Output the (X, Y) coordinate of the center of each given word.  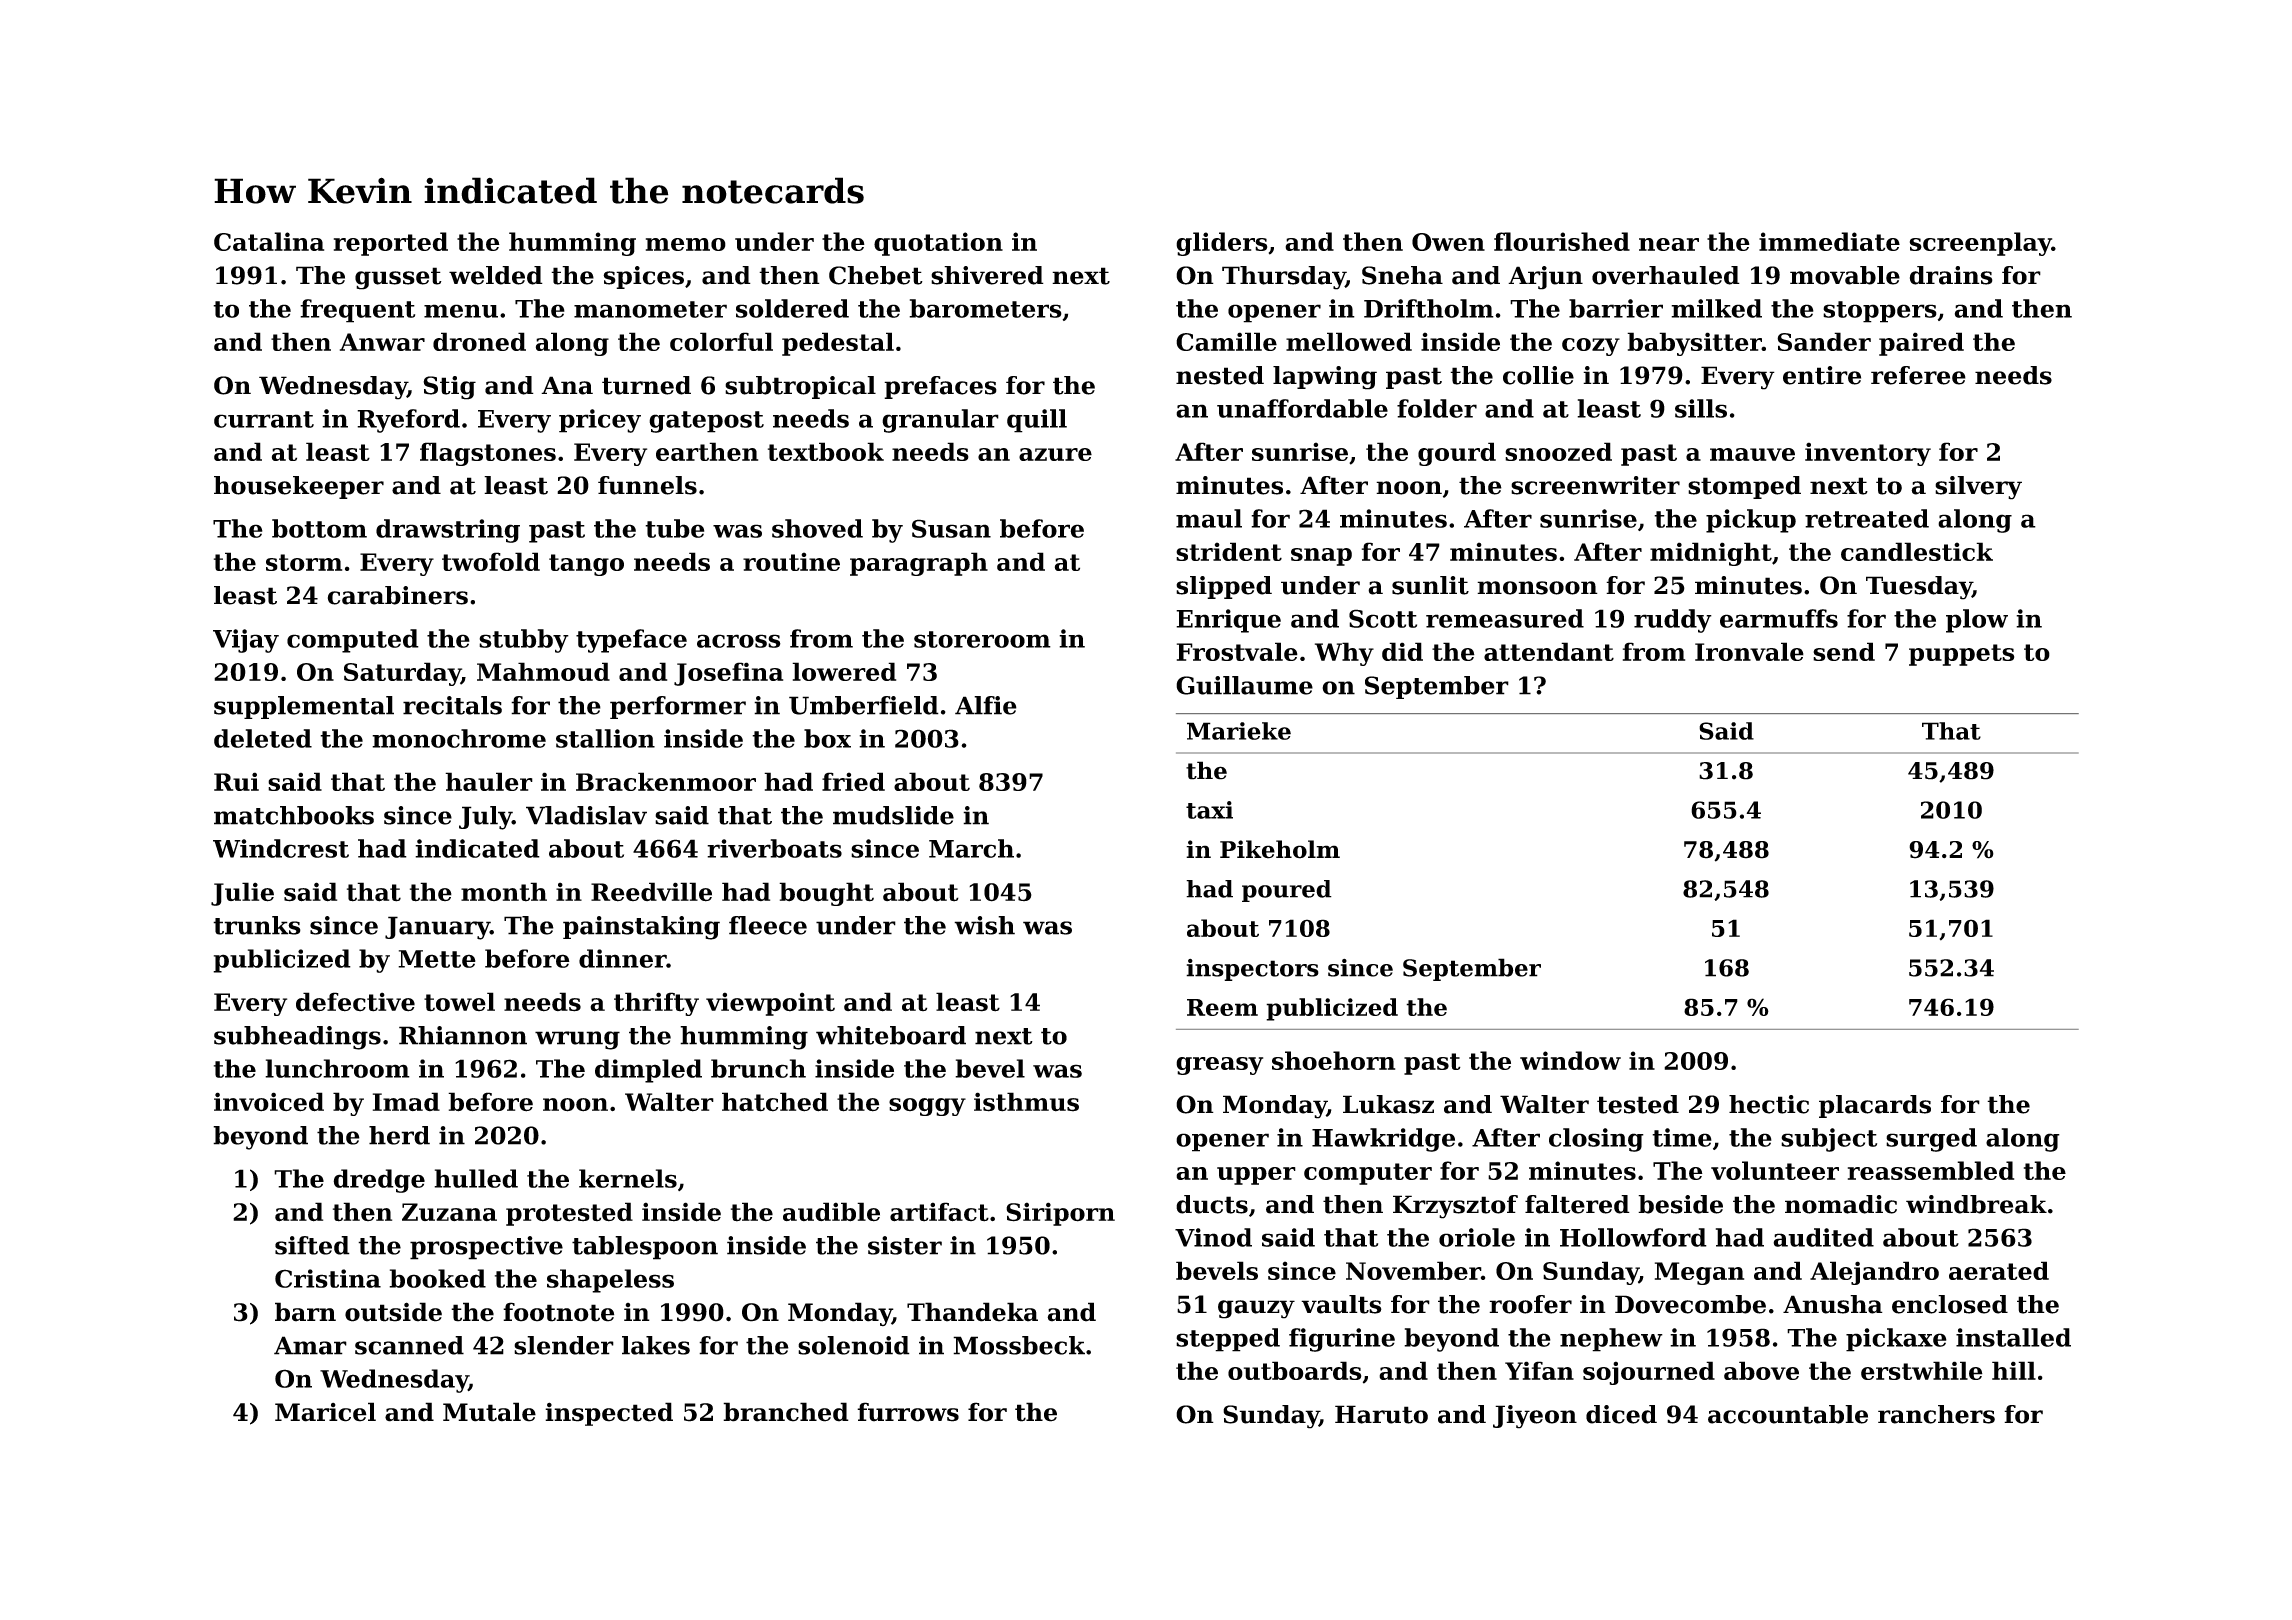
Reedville (651, 892)
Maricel (325, 1412)
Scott (1383, 618)
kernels (628, 1178)
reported (391, 244)
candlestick (1917, 551)
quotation (938, 244)
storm (304, 562)
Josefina (728, 674)
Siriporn (1060, 1214)
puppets (1961, 655)
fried (853, 781)
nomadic (1841, 1204)
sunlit (1430, 585)
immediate (1829, 241)
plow (1977, 621)
